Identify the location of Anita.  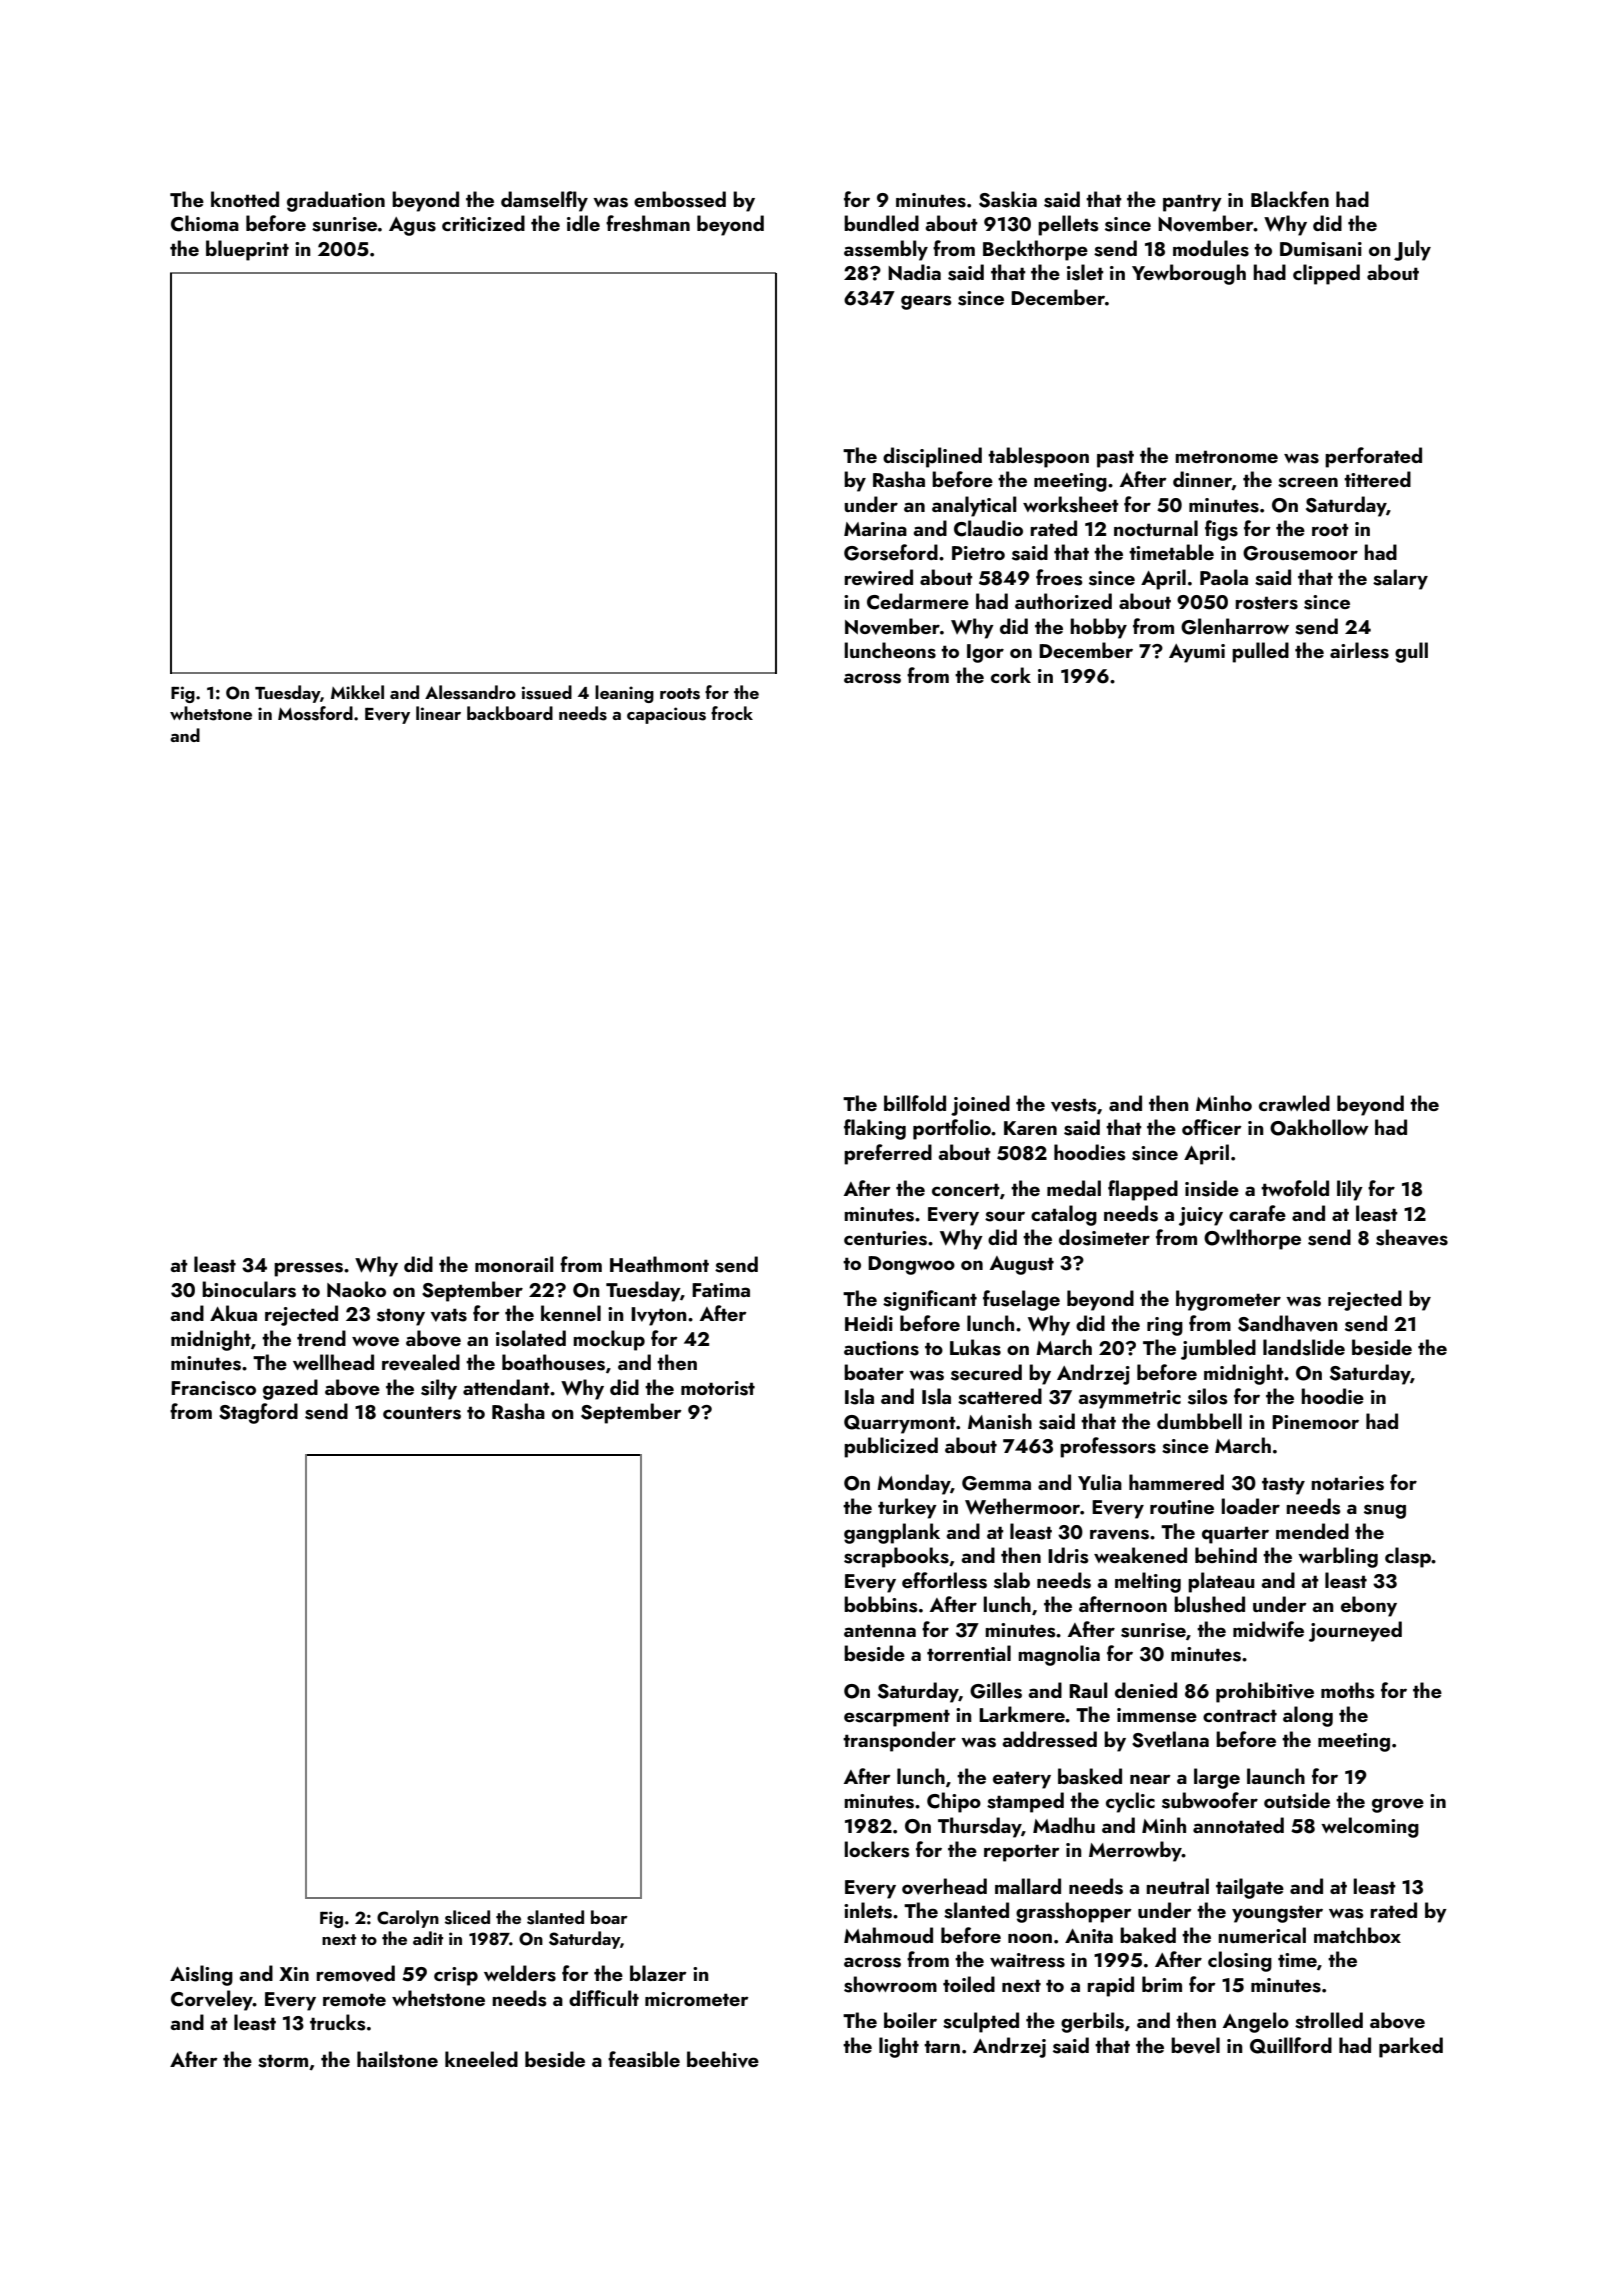
(1089, 1936).
